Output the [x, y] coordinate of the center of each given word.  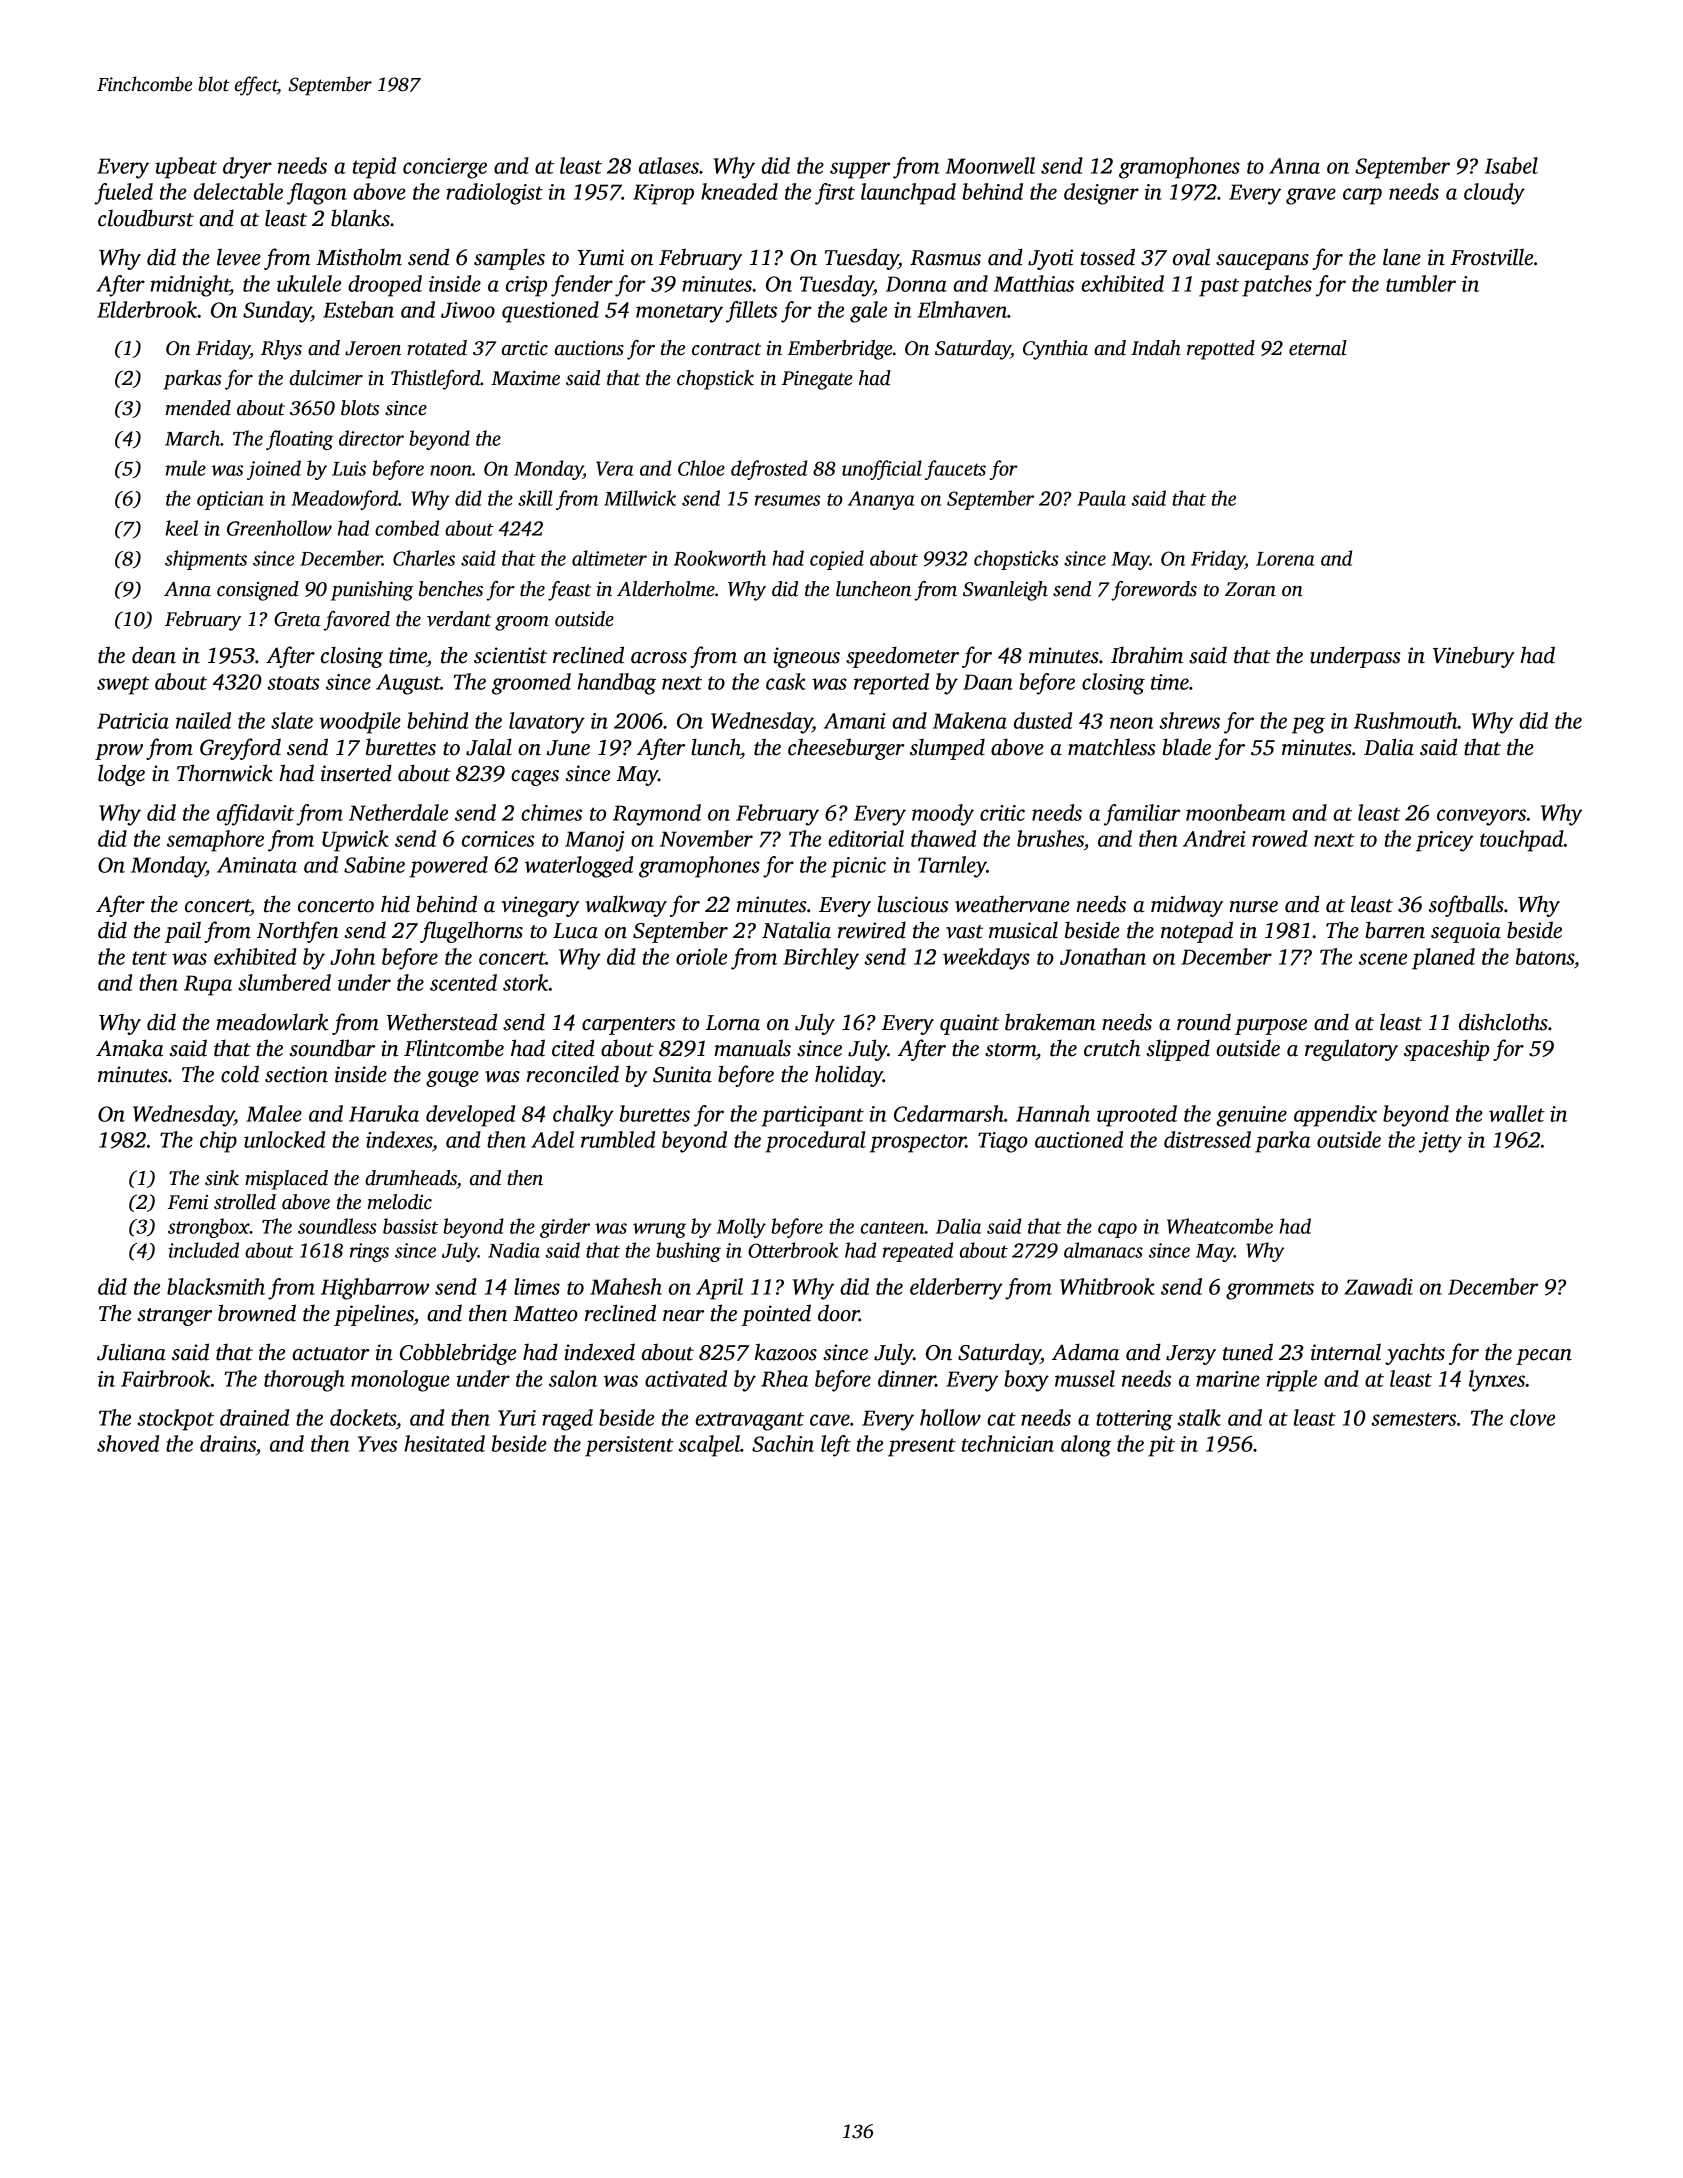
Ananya [881, 500]
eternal [1318, 348]
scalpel [709, 1446]
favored [356, 621]
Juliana [131, 1352]
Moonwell [990, 165]
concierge [445, 168]
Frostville [1492, 257]
